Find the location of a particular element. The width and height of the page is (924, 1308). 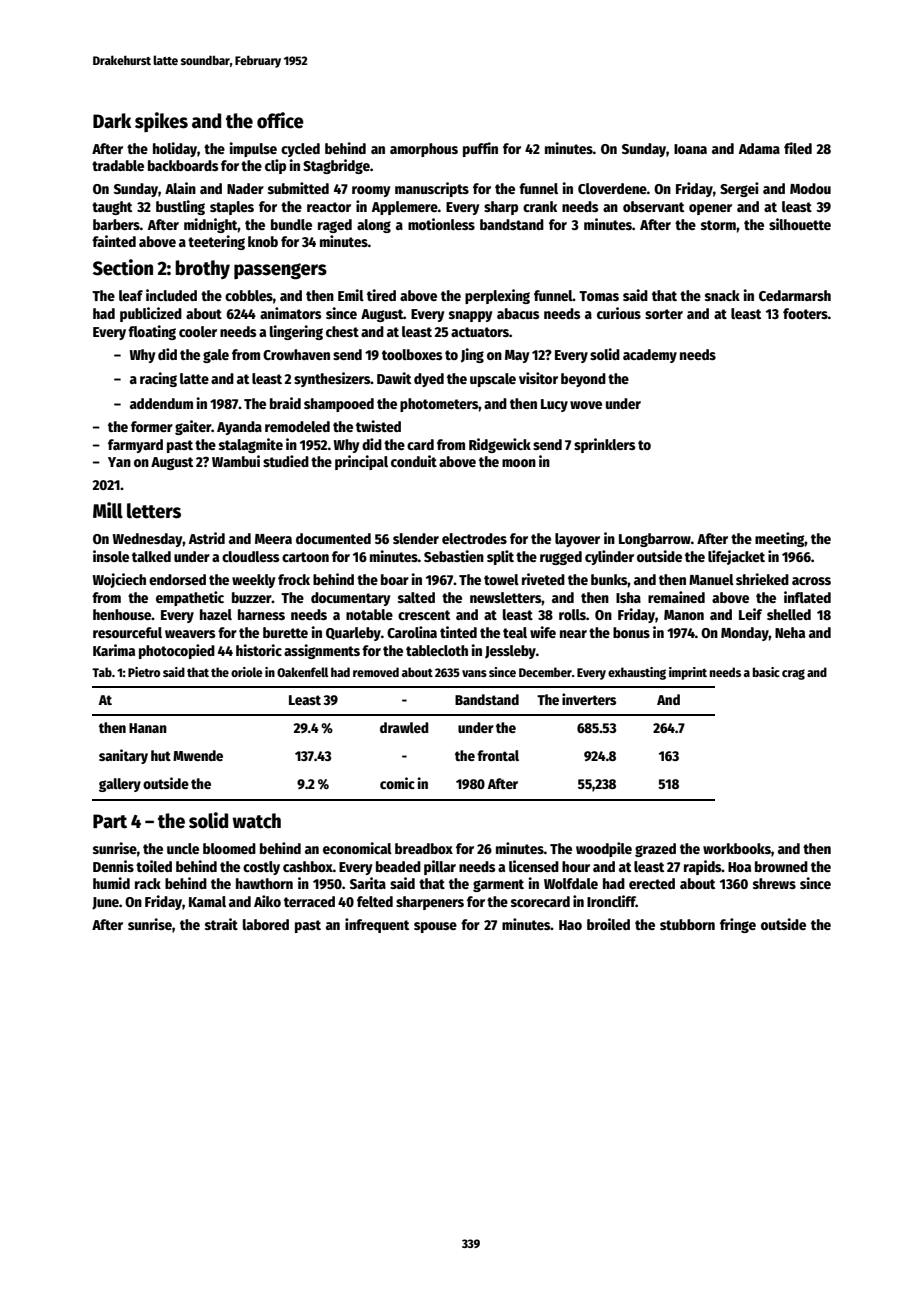

Pietro is located at coordinates (144, 672).
